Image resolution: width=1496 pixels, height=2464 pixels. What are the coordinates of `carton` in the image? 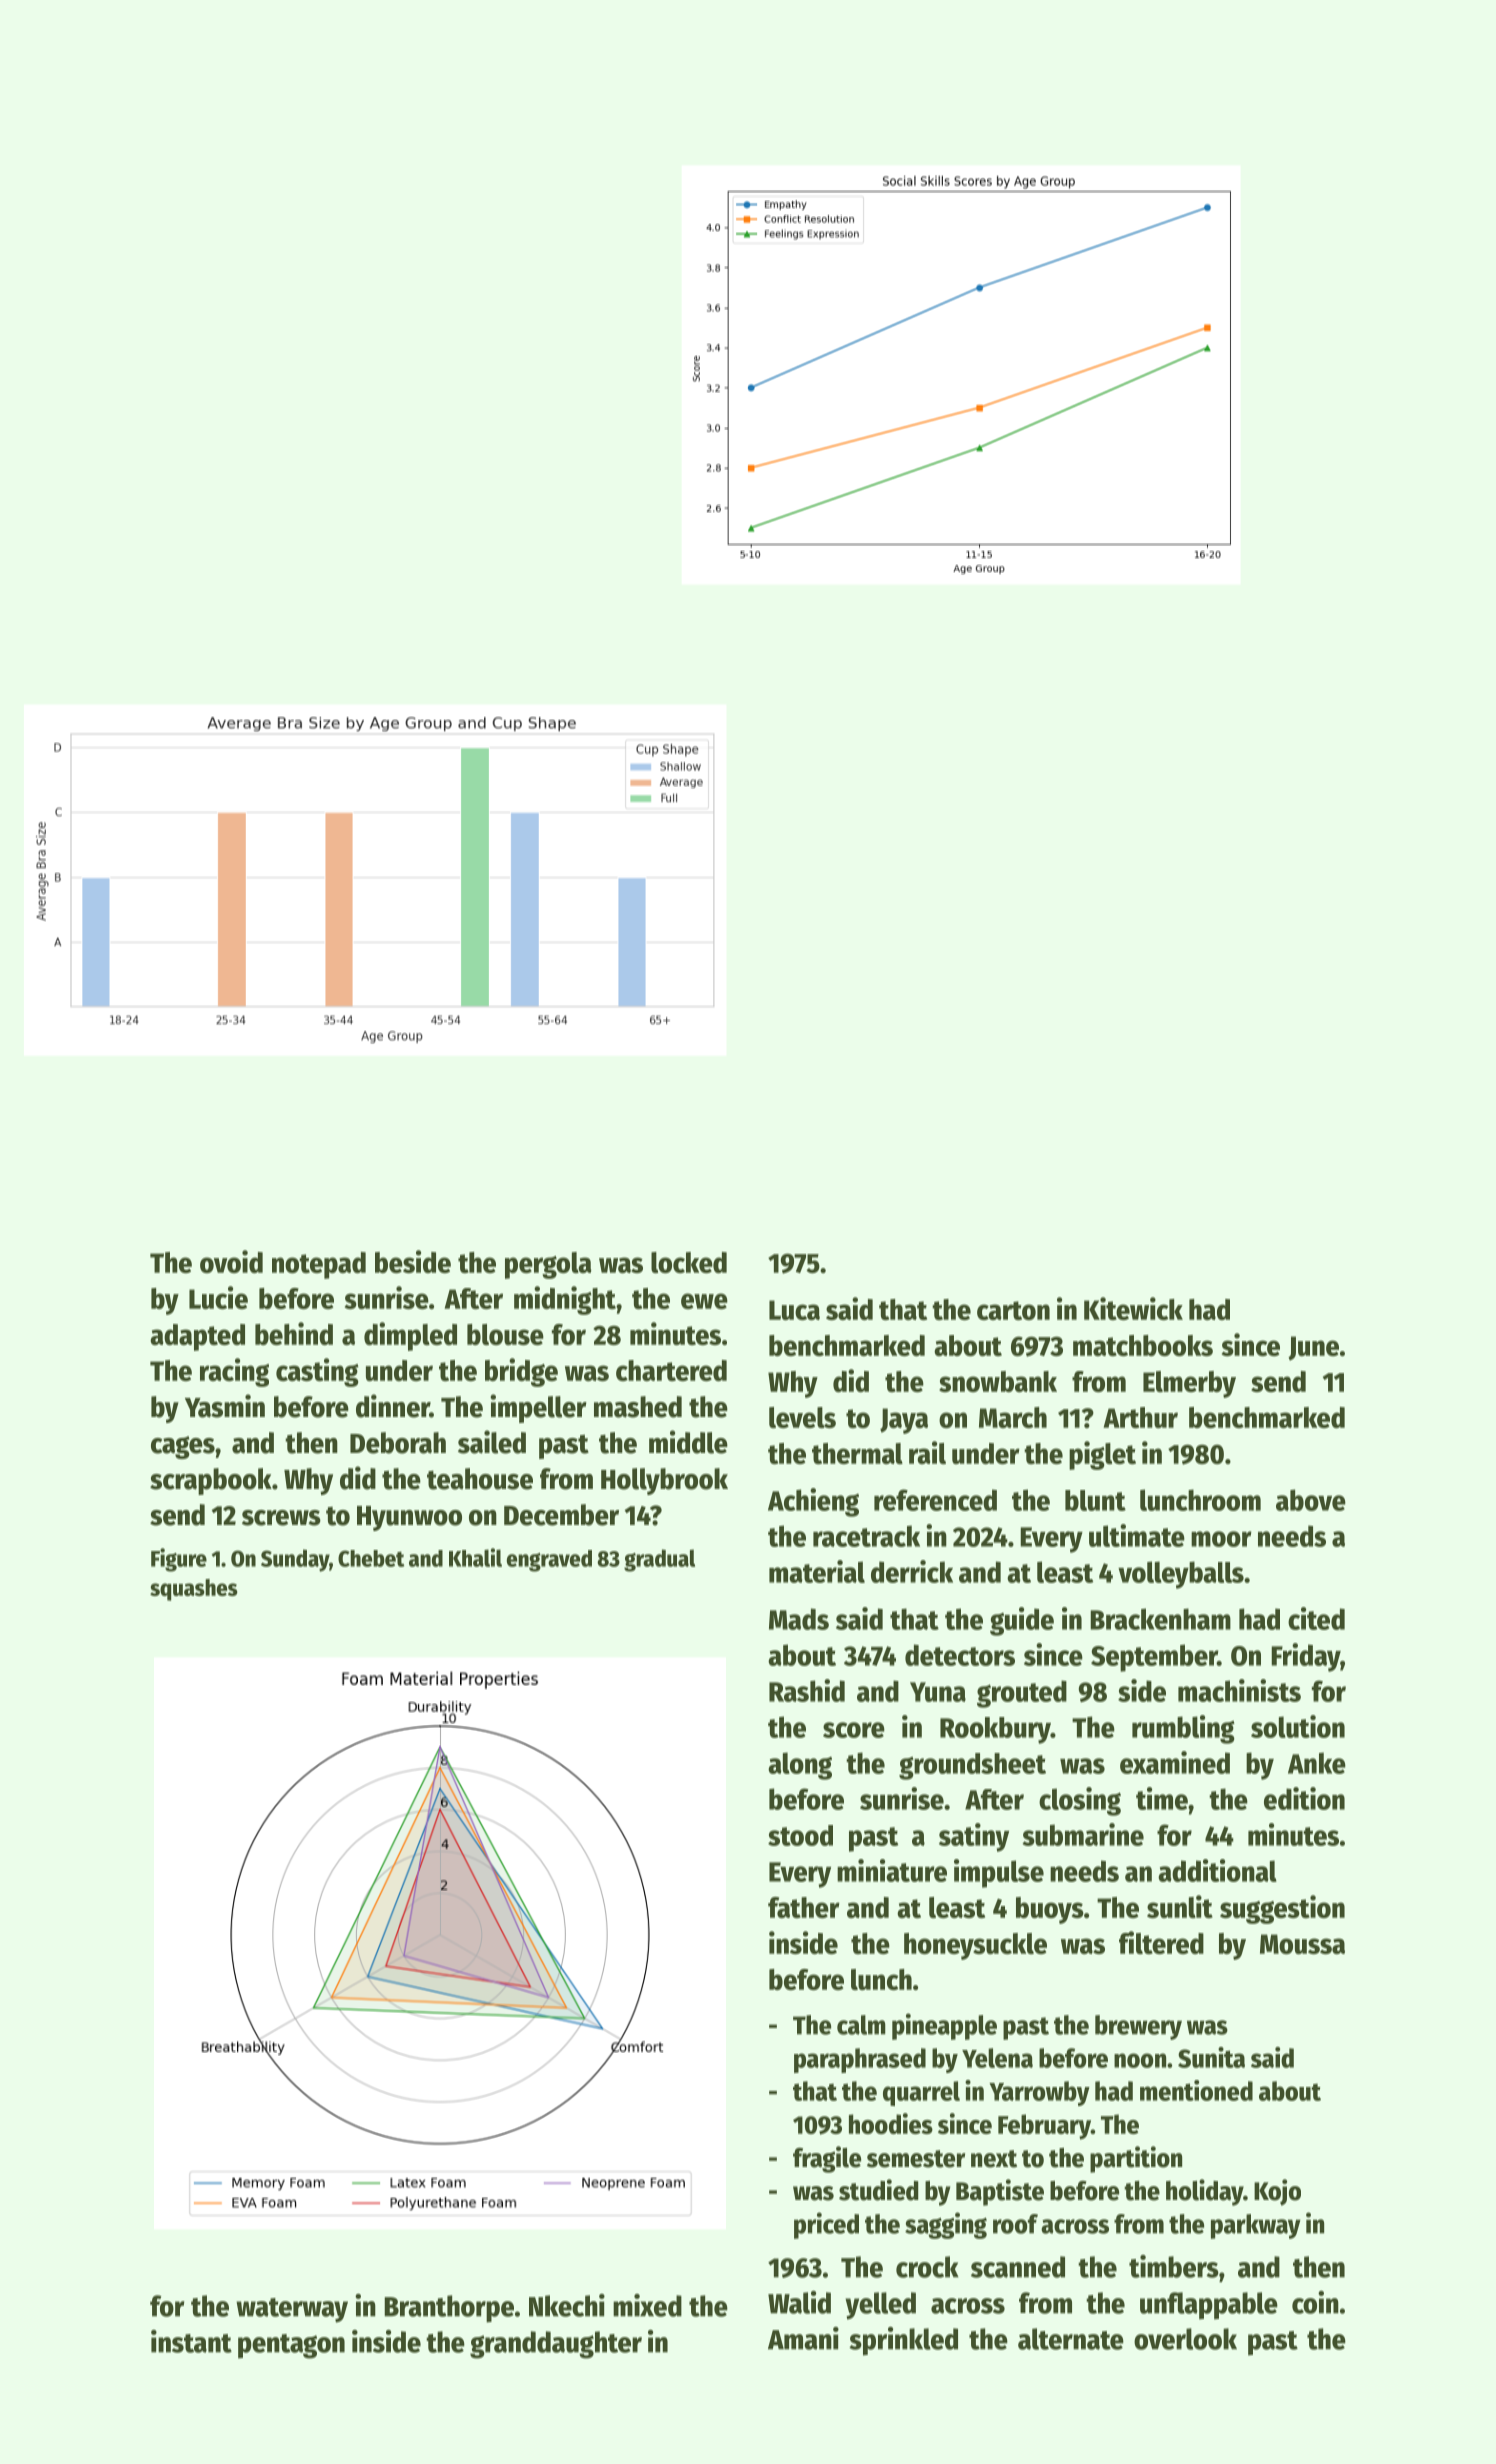 It's located at (1013, 1310).
